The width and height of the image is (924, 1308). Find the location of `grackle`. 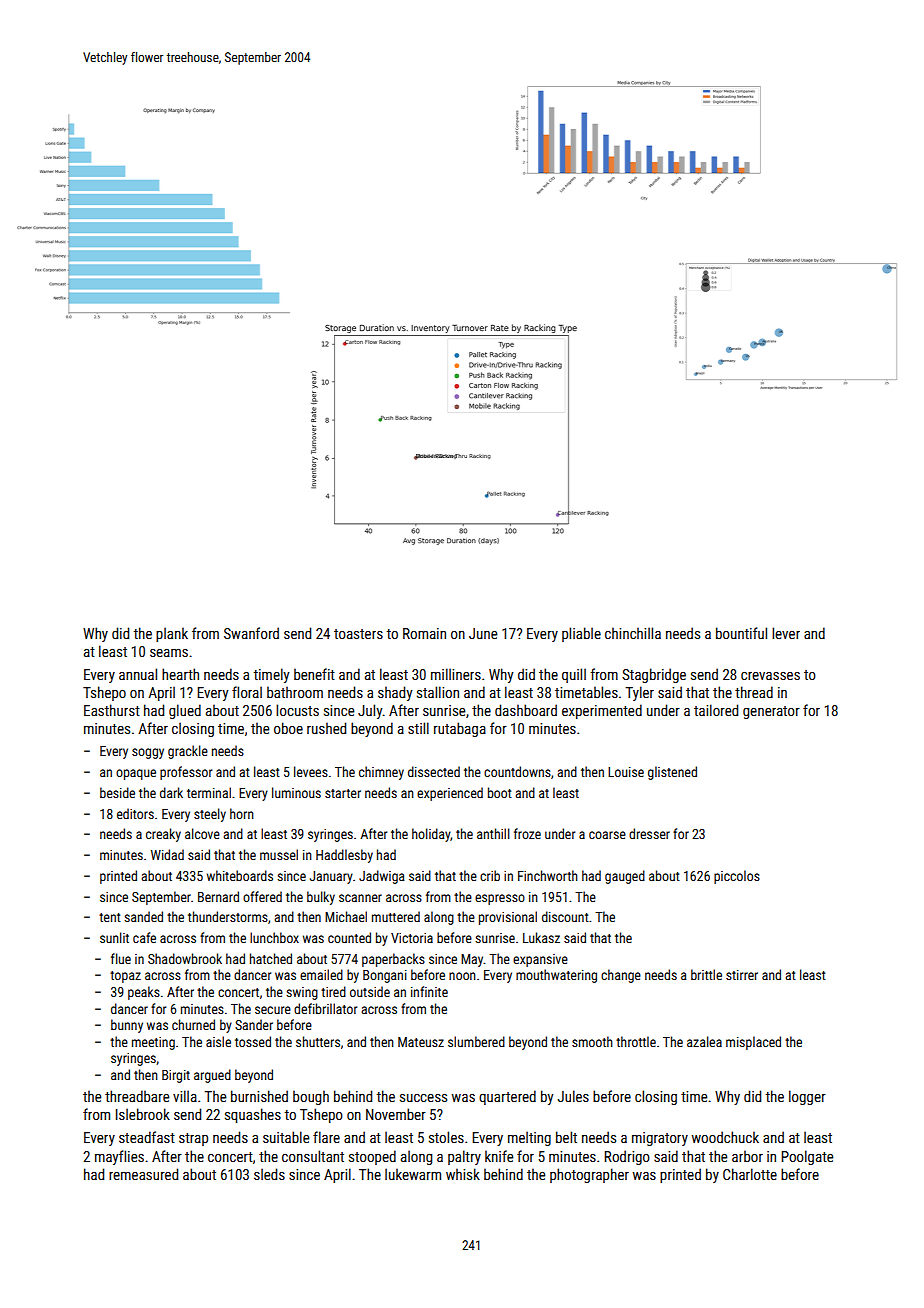

grackle is located at coordinates (188, 752).
